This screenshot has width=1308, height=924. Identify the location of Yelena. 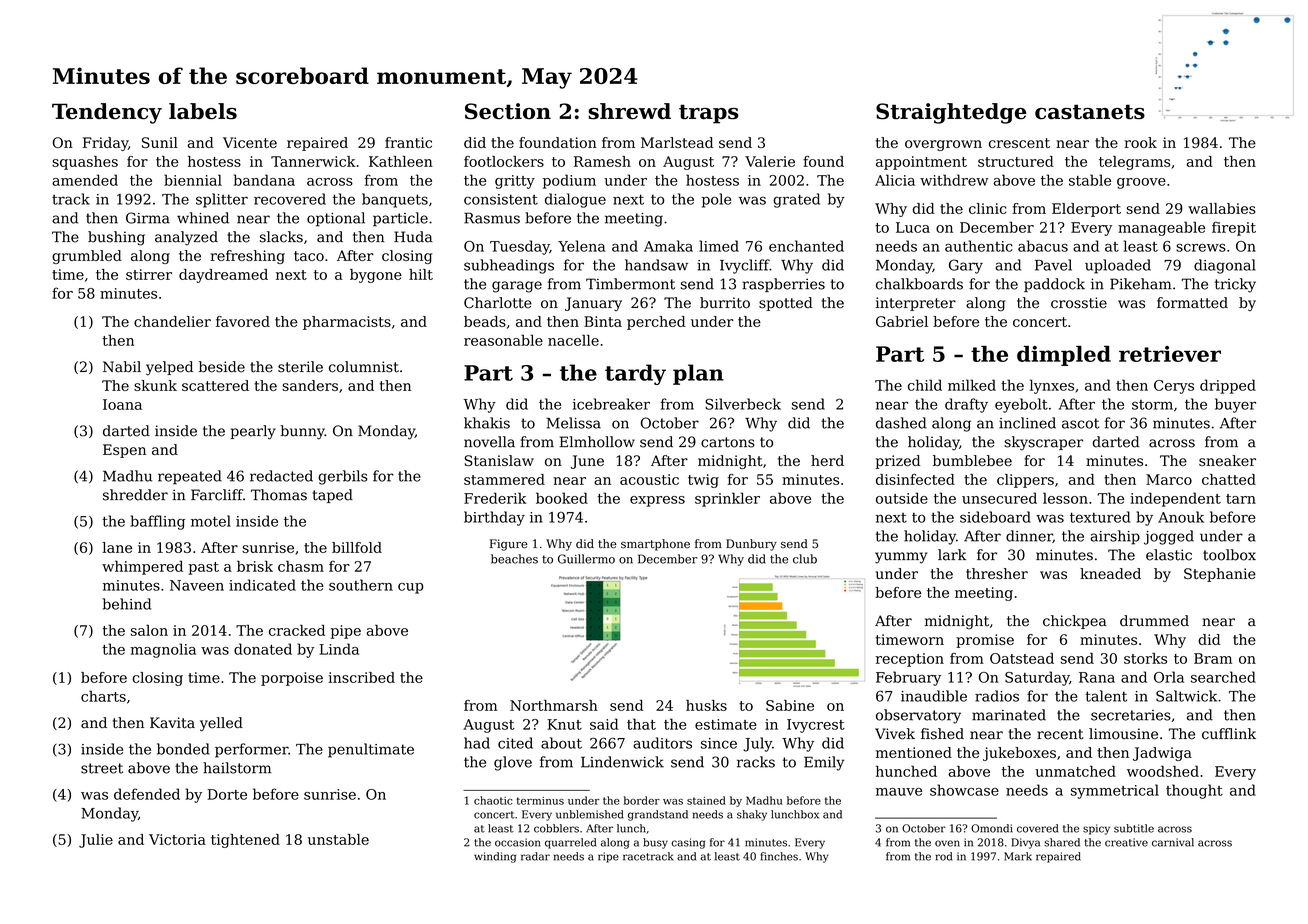
(581, 246).
